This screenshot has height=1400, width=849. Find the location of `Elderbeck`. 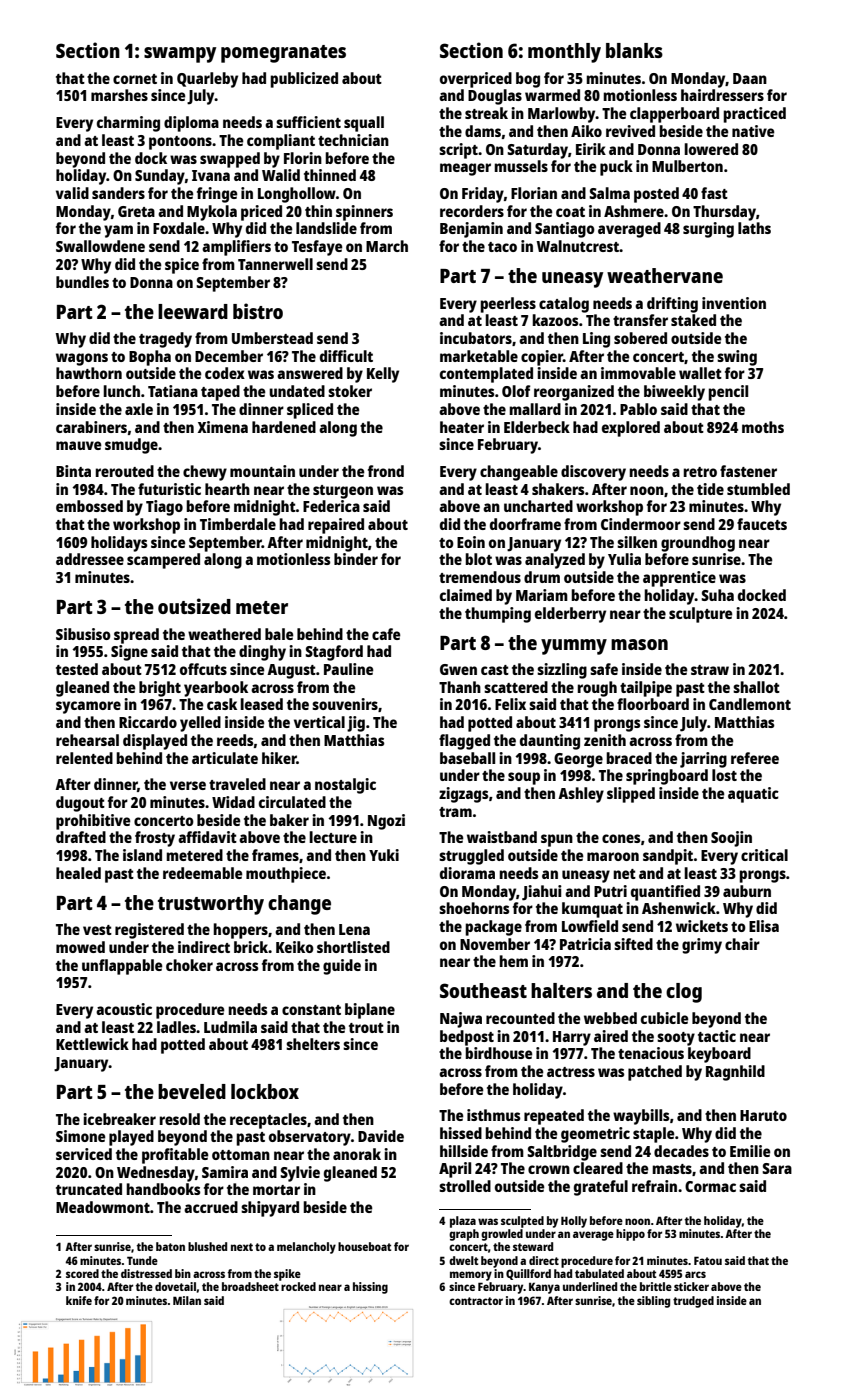

Elderbeck is located at coordinates (537, 427).
